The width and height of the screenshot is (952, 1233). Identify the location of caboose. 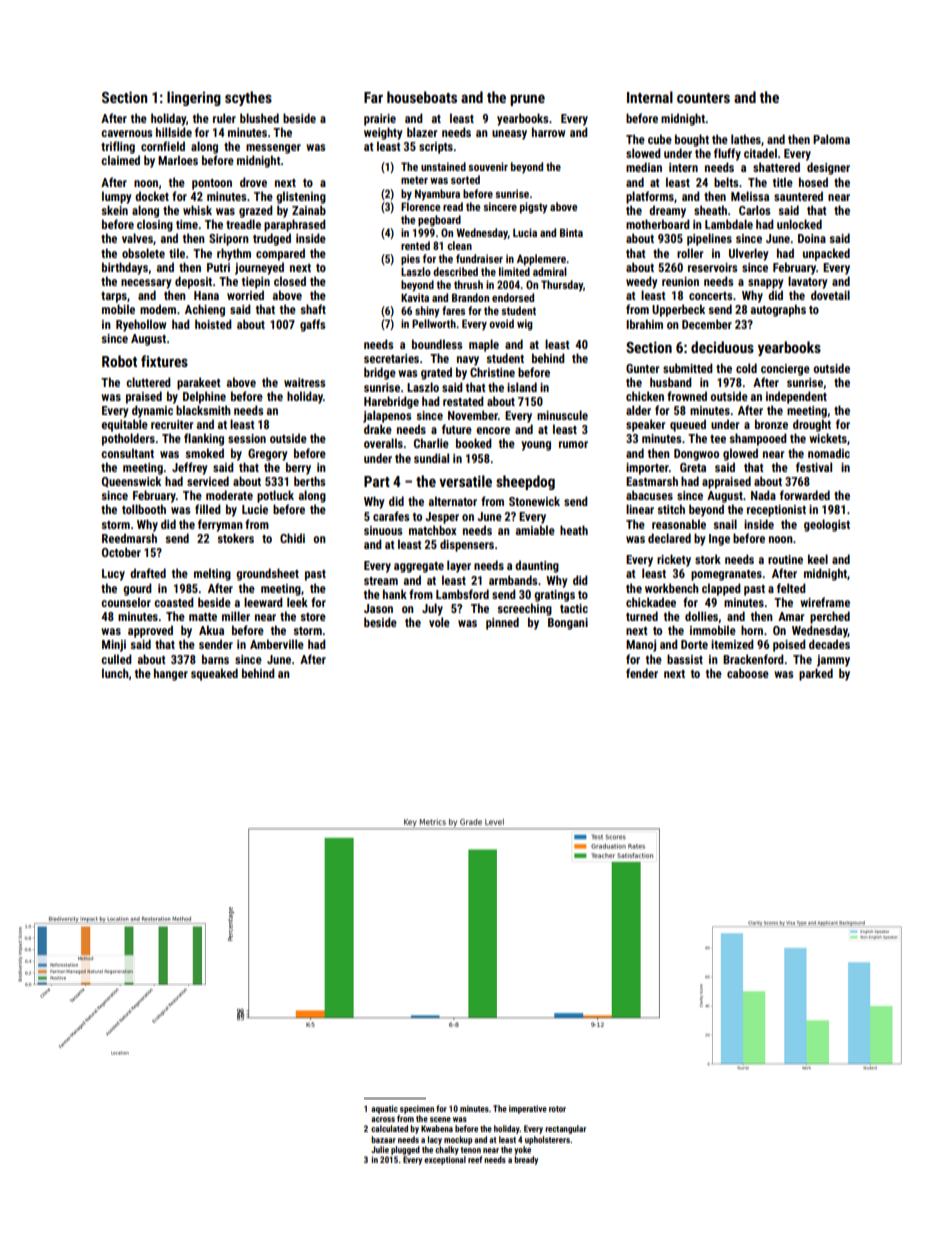
(748, 673).
